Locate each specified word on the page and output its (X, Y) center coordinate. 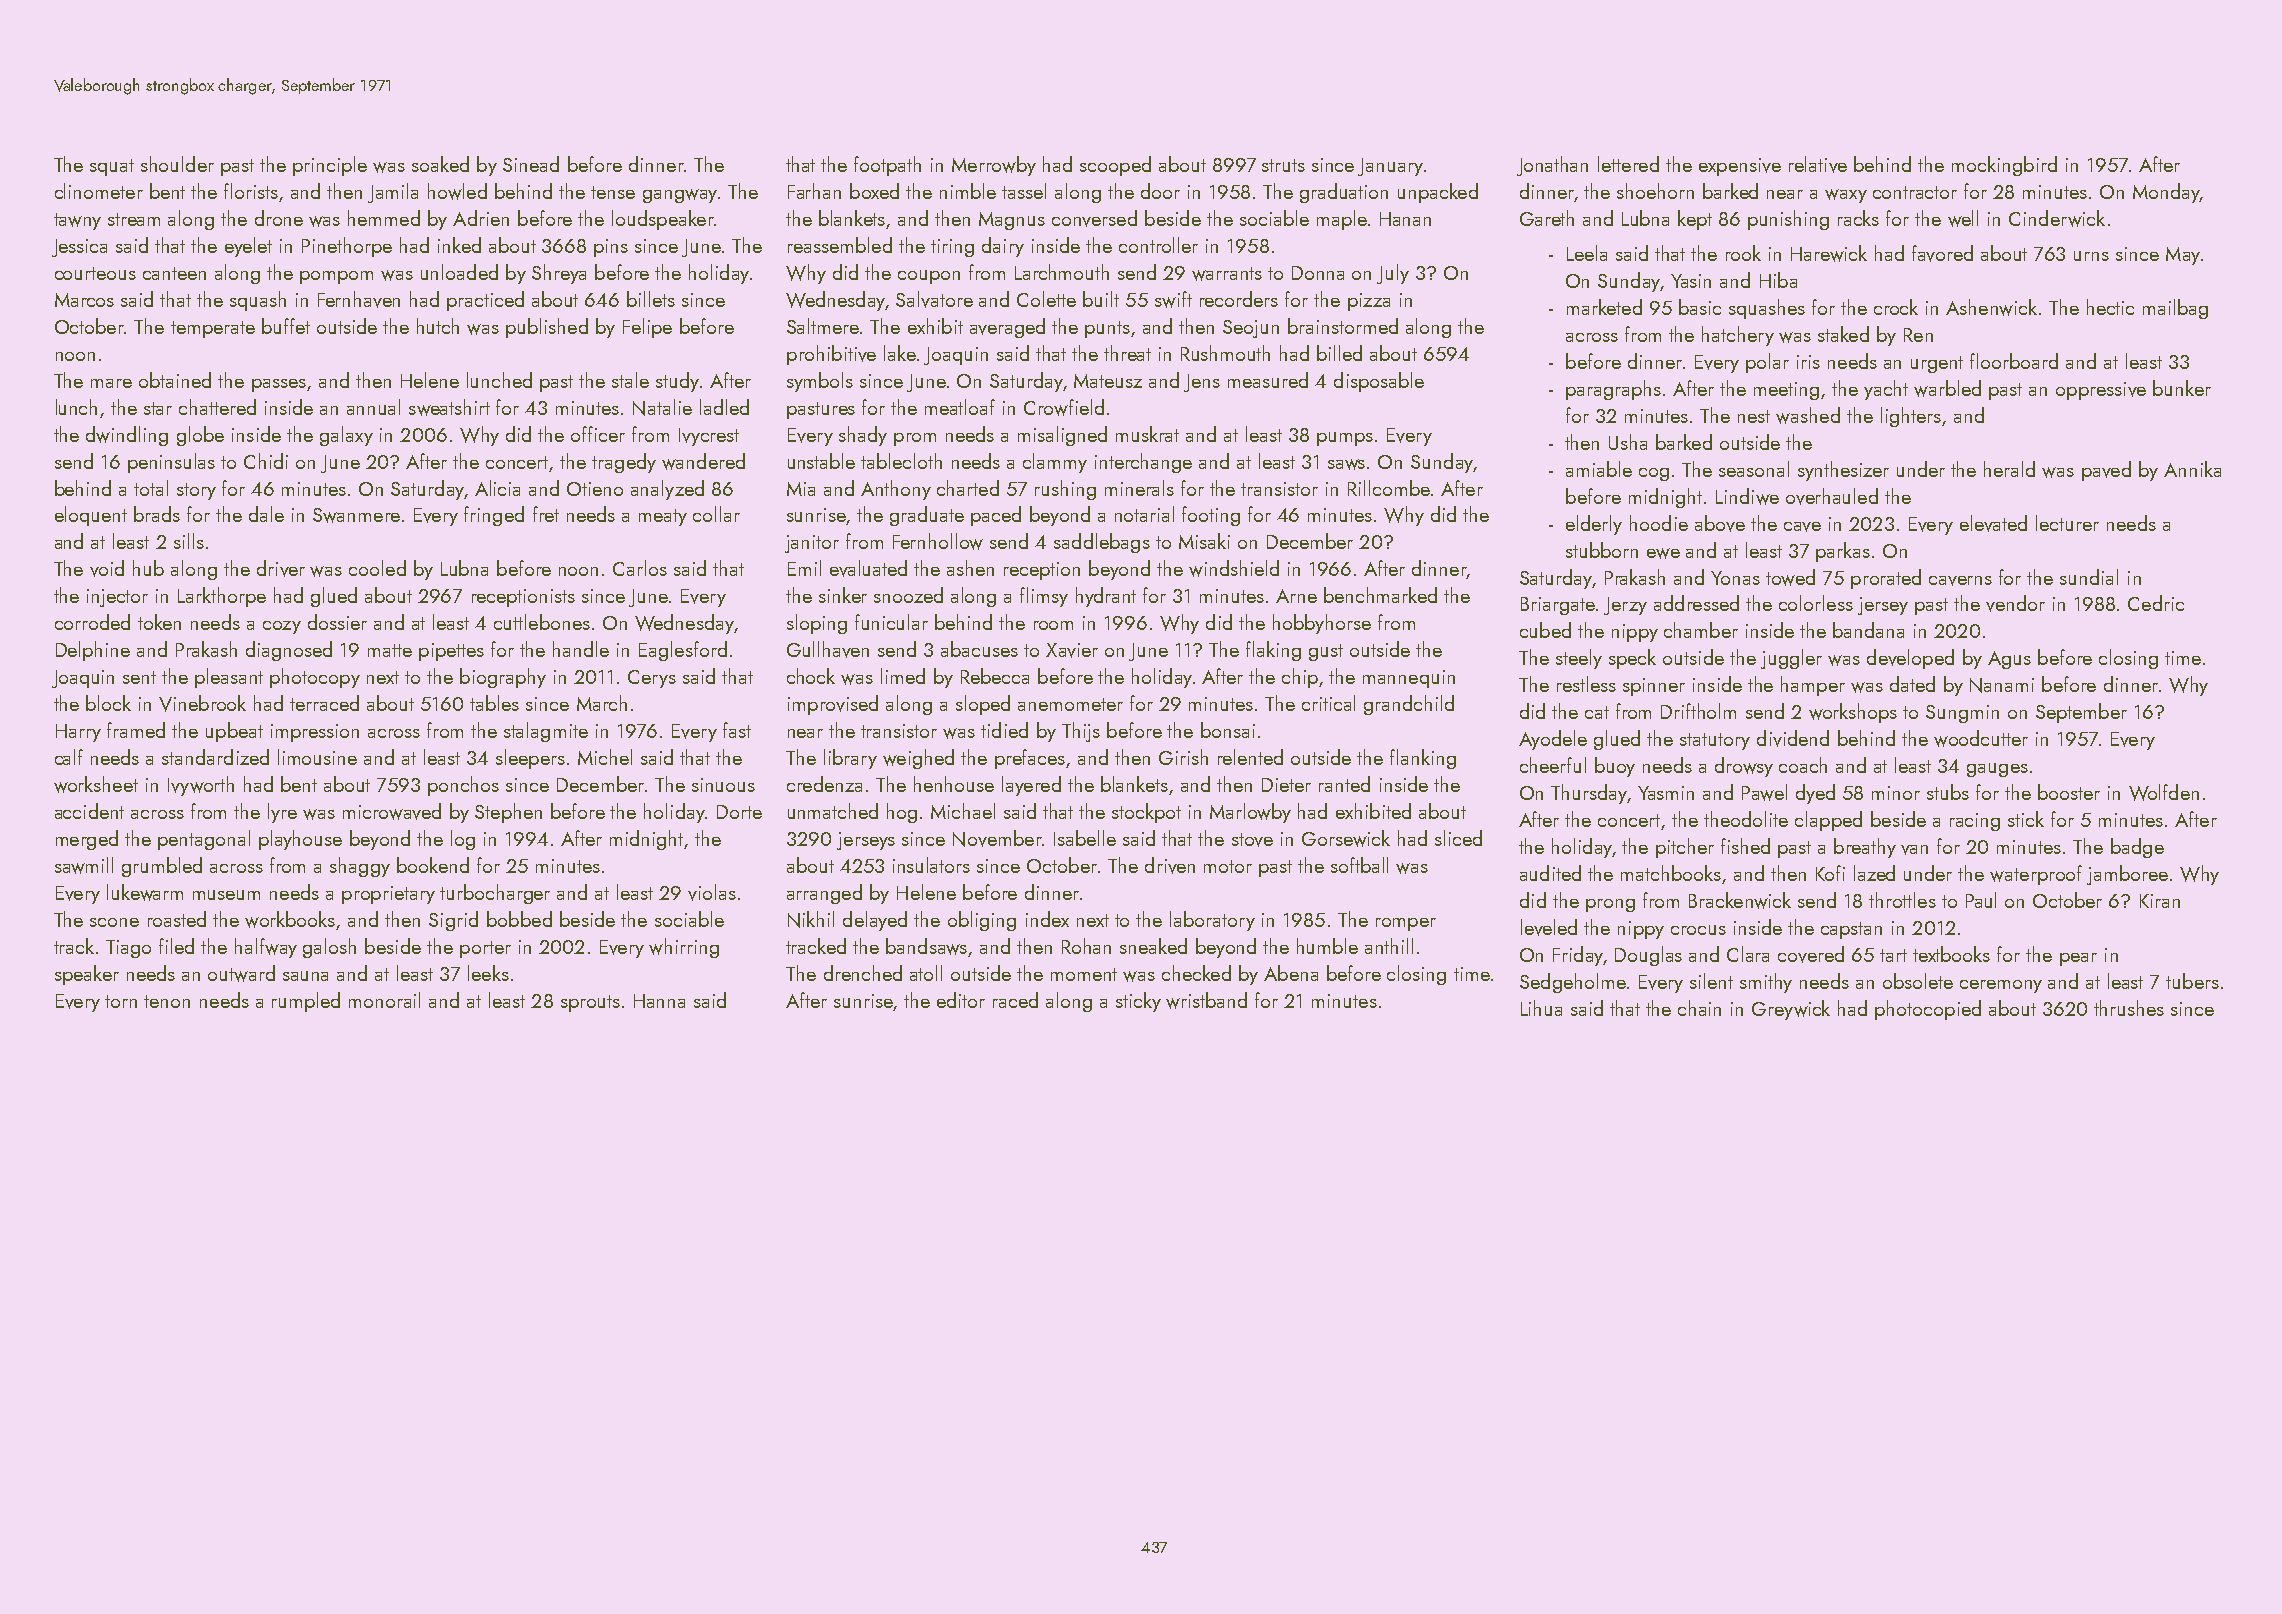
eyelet (248, 247)
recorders (1239, 299)
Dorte (739, 812)
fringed (494, 516)
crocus (1698, 930)
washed (1808, 415)
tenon (167, 1001)
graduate (927, 516)
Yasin (1691, 281)
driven (1170, 865)
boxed (874, 191)
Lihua (1541, 1008)
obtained (175, 380)
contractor (1915, 192)
